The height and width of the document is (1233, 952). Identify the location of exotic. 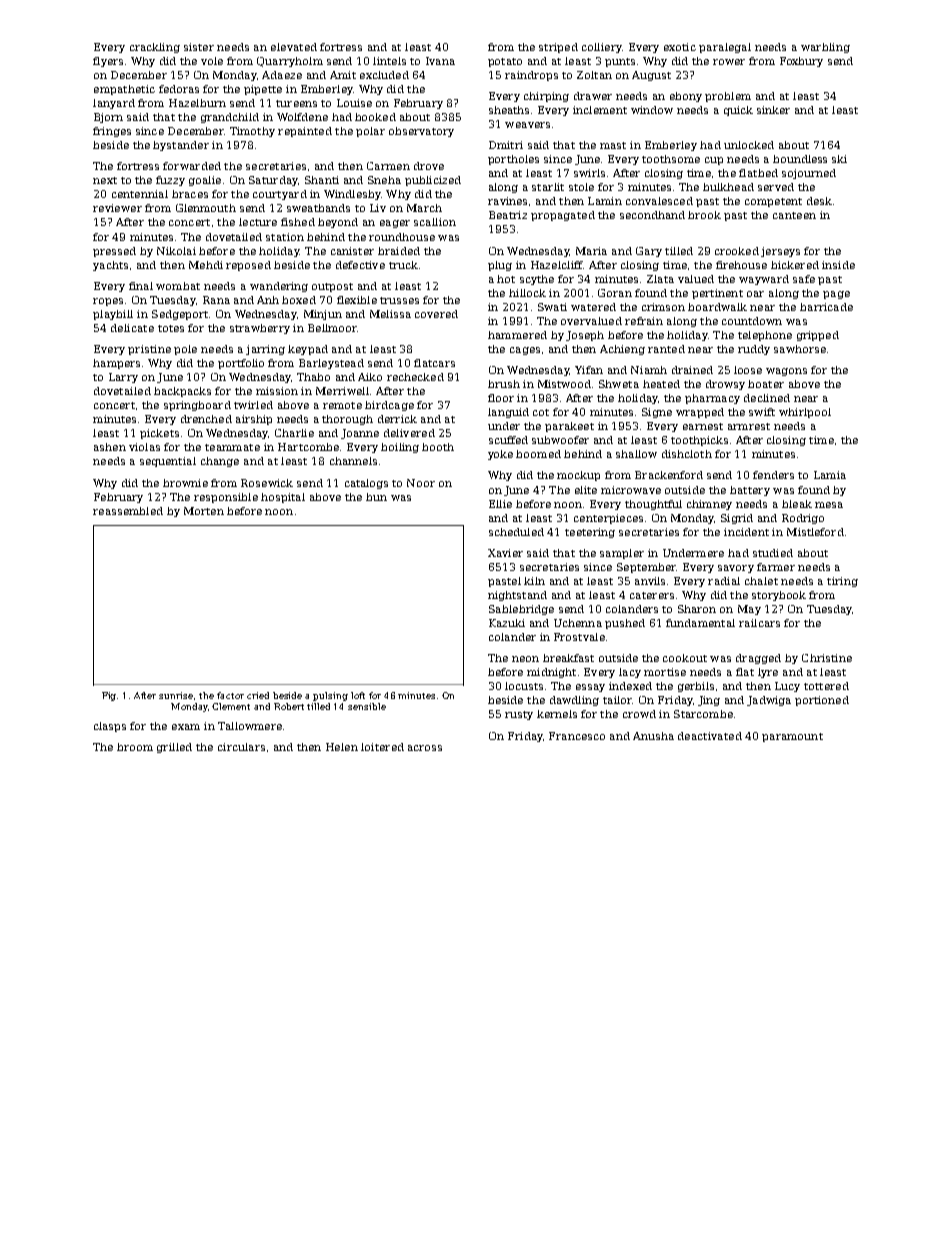
(680, 47).
